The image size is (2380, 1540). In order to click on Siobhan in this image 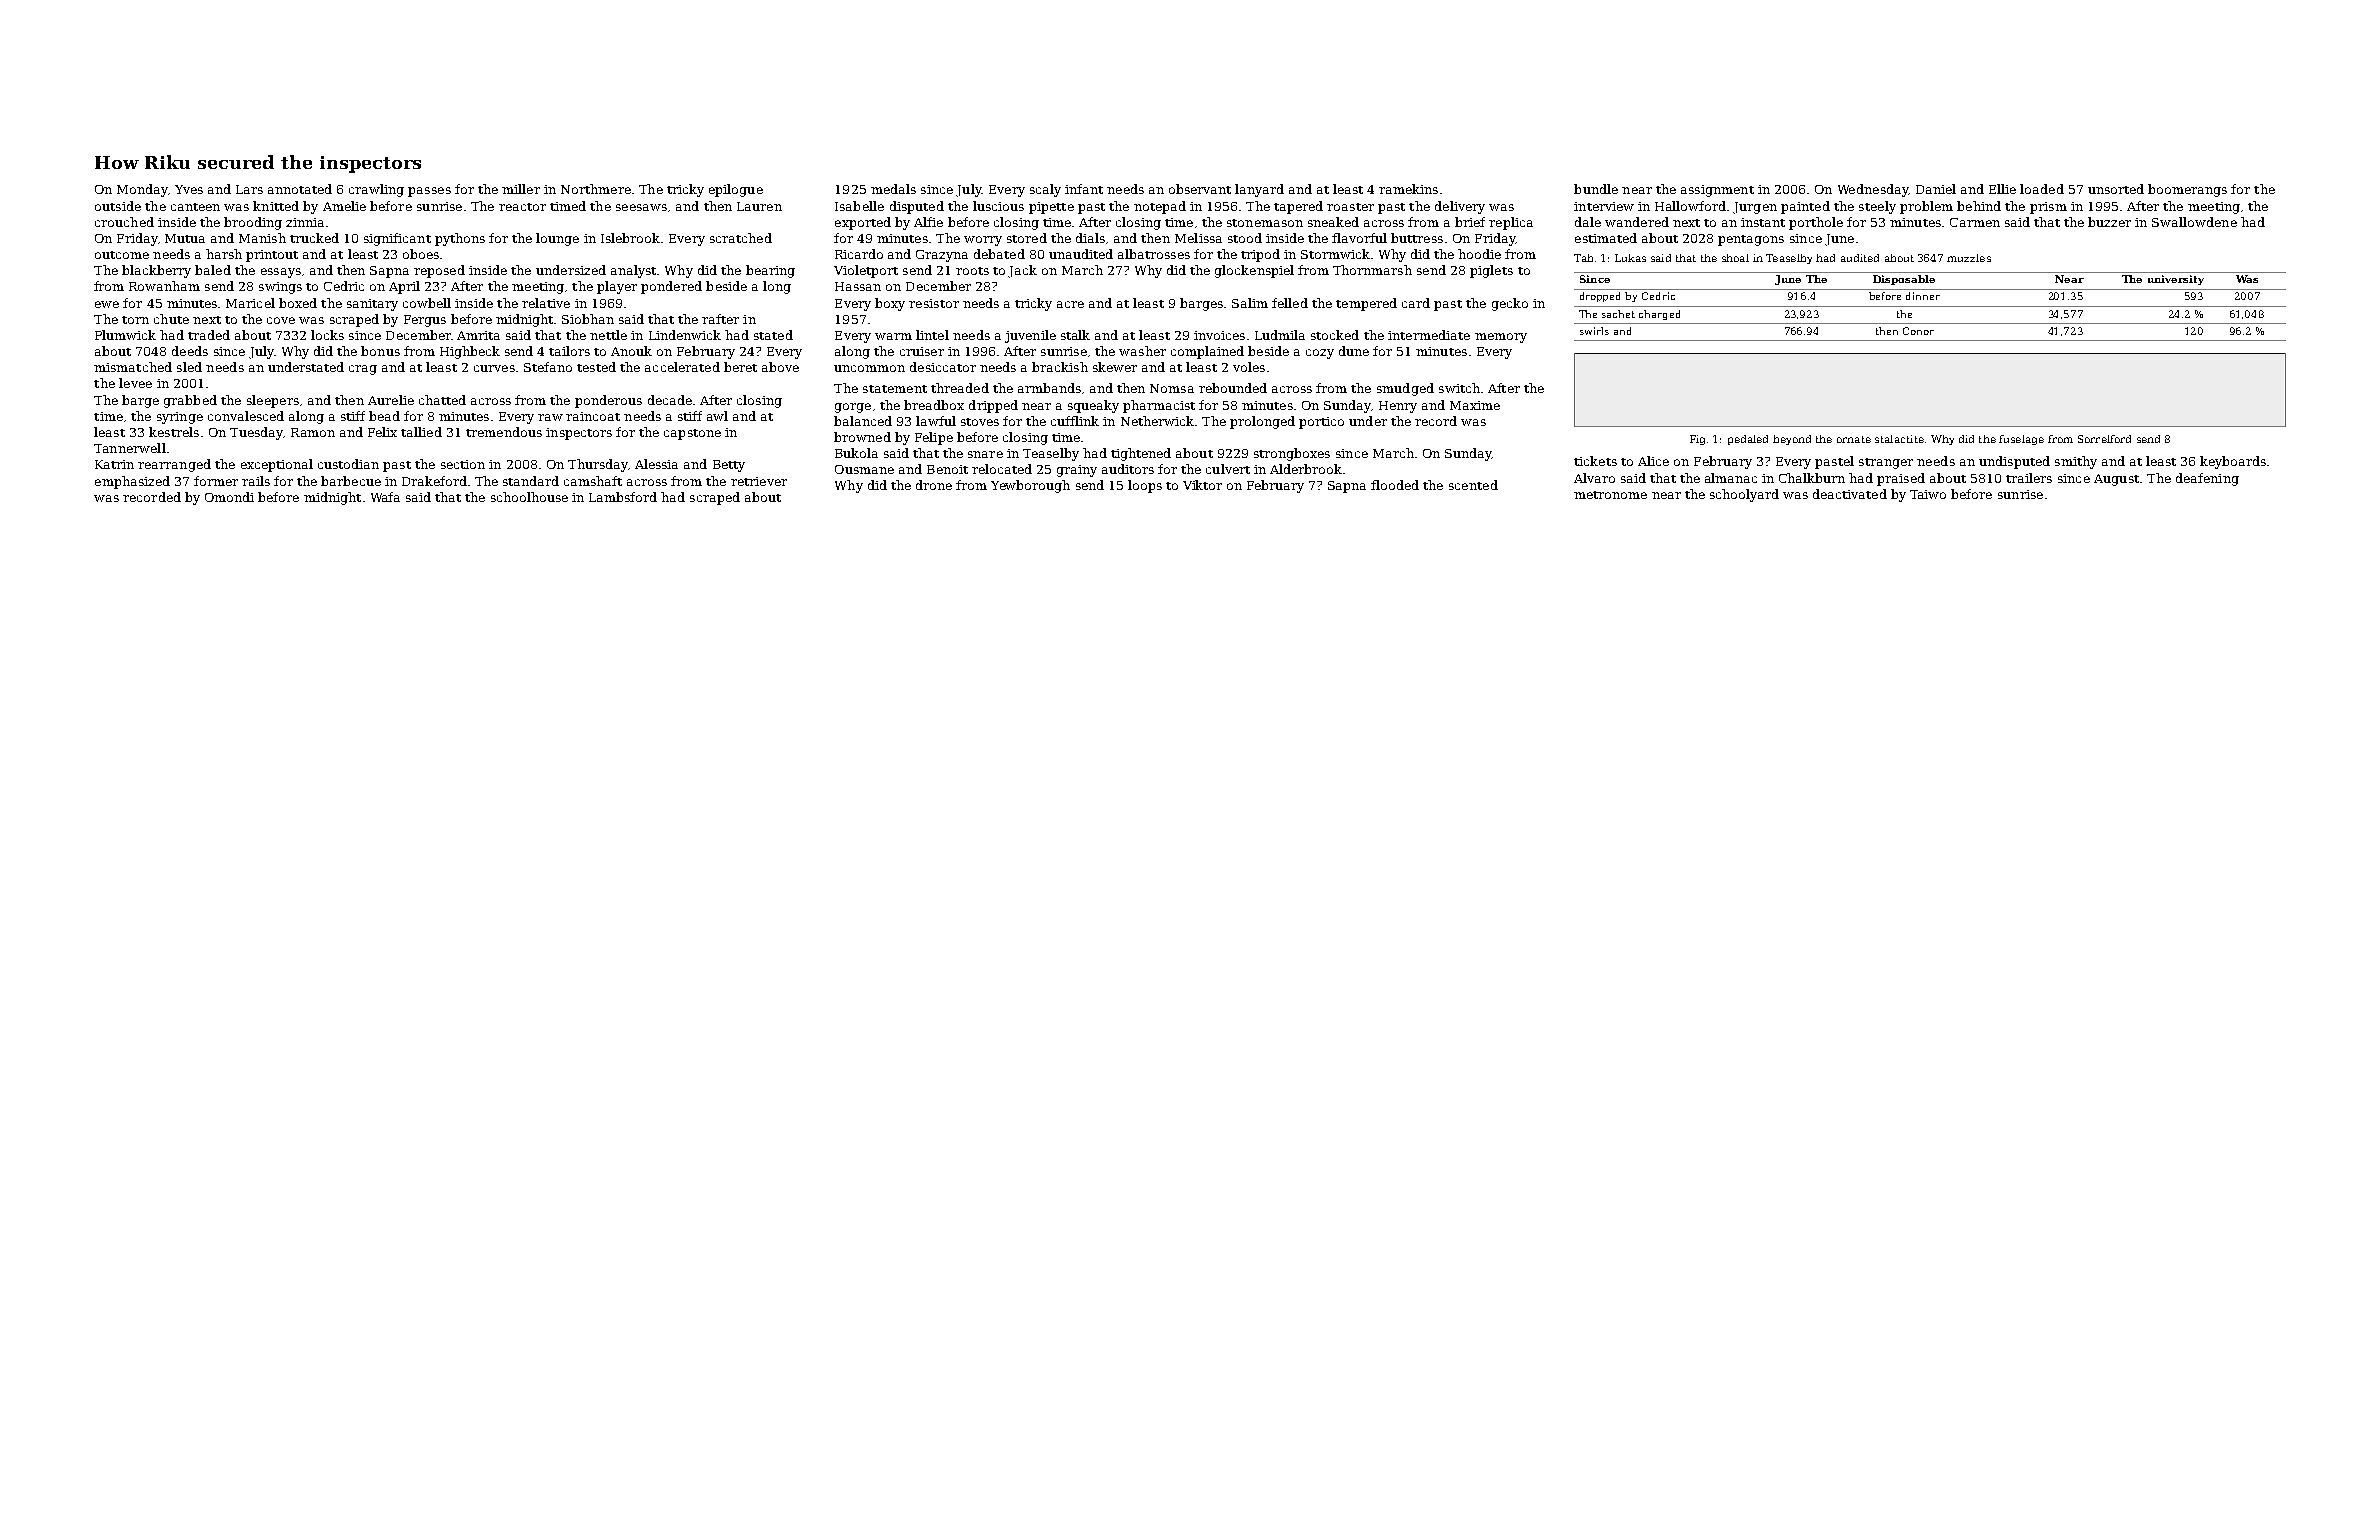, I will do `click(588, 319)`.
